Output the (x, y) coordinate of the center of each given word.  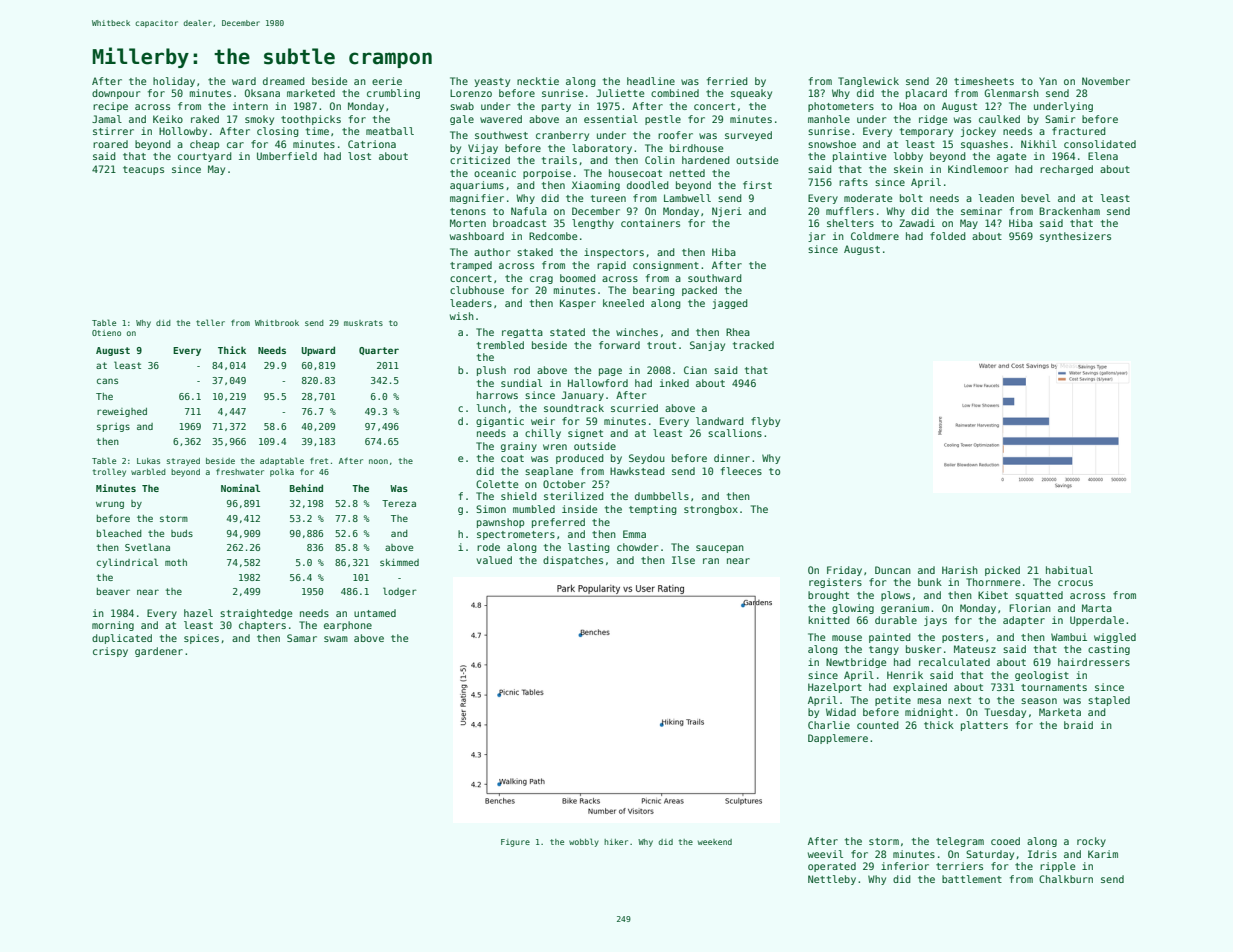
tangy (884, 650)
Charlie (829, 725)
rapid (611, 266)
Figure (515, 843)
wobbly (584, 842)
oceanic (495, 173)
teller (210, 322)
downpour (116, 94)
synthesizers (1075, 237)
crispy (110, 652)
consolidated (1100, 144)
